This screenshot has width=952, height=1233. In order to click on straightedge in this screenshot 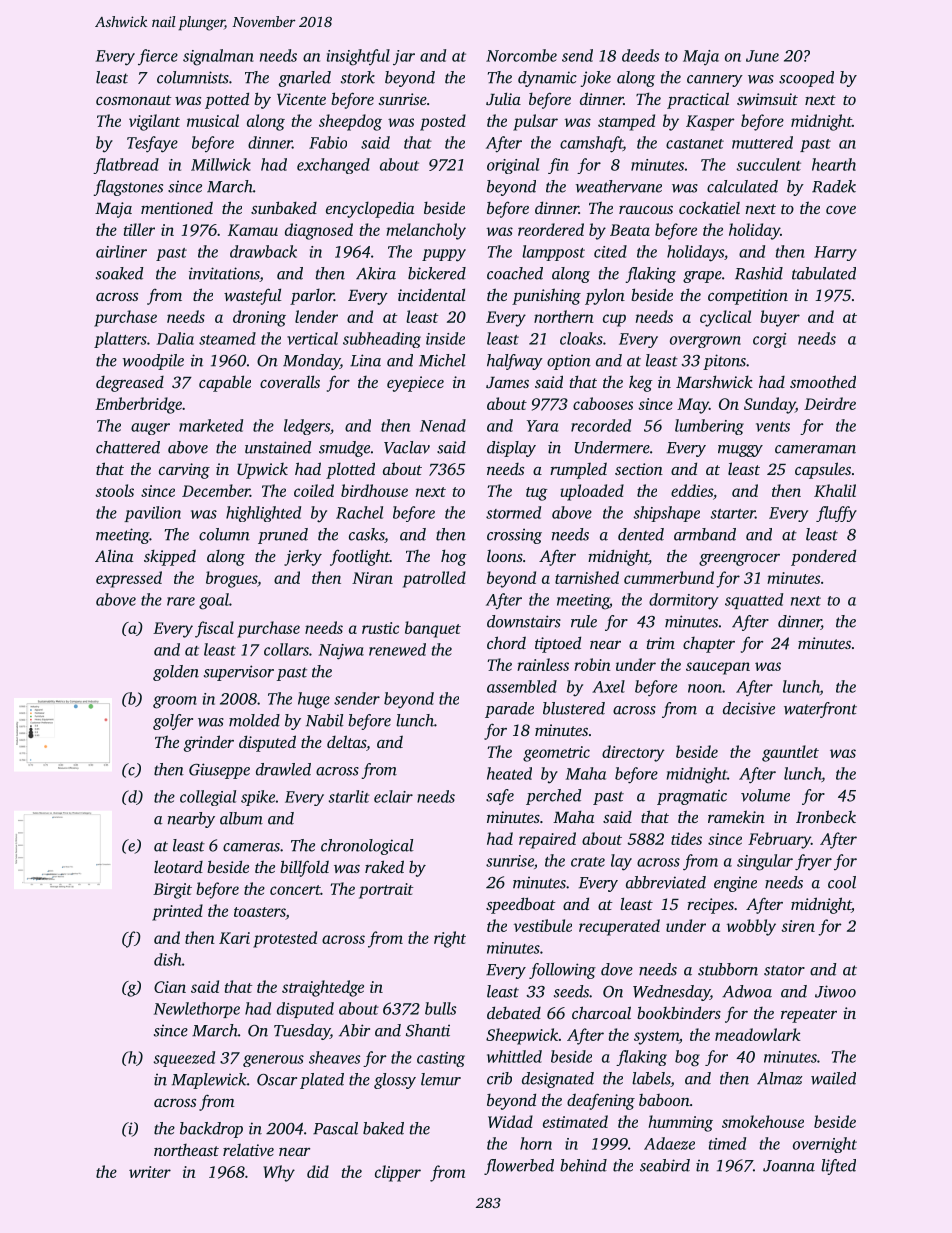, I will do `click(323, 988)`.
